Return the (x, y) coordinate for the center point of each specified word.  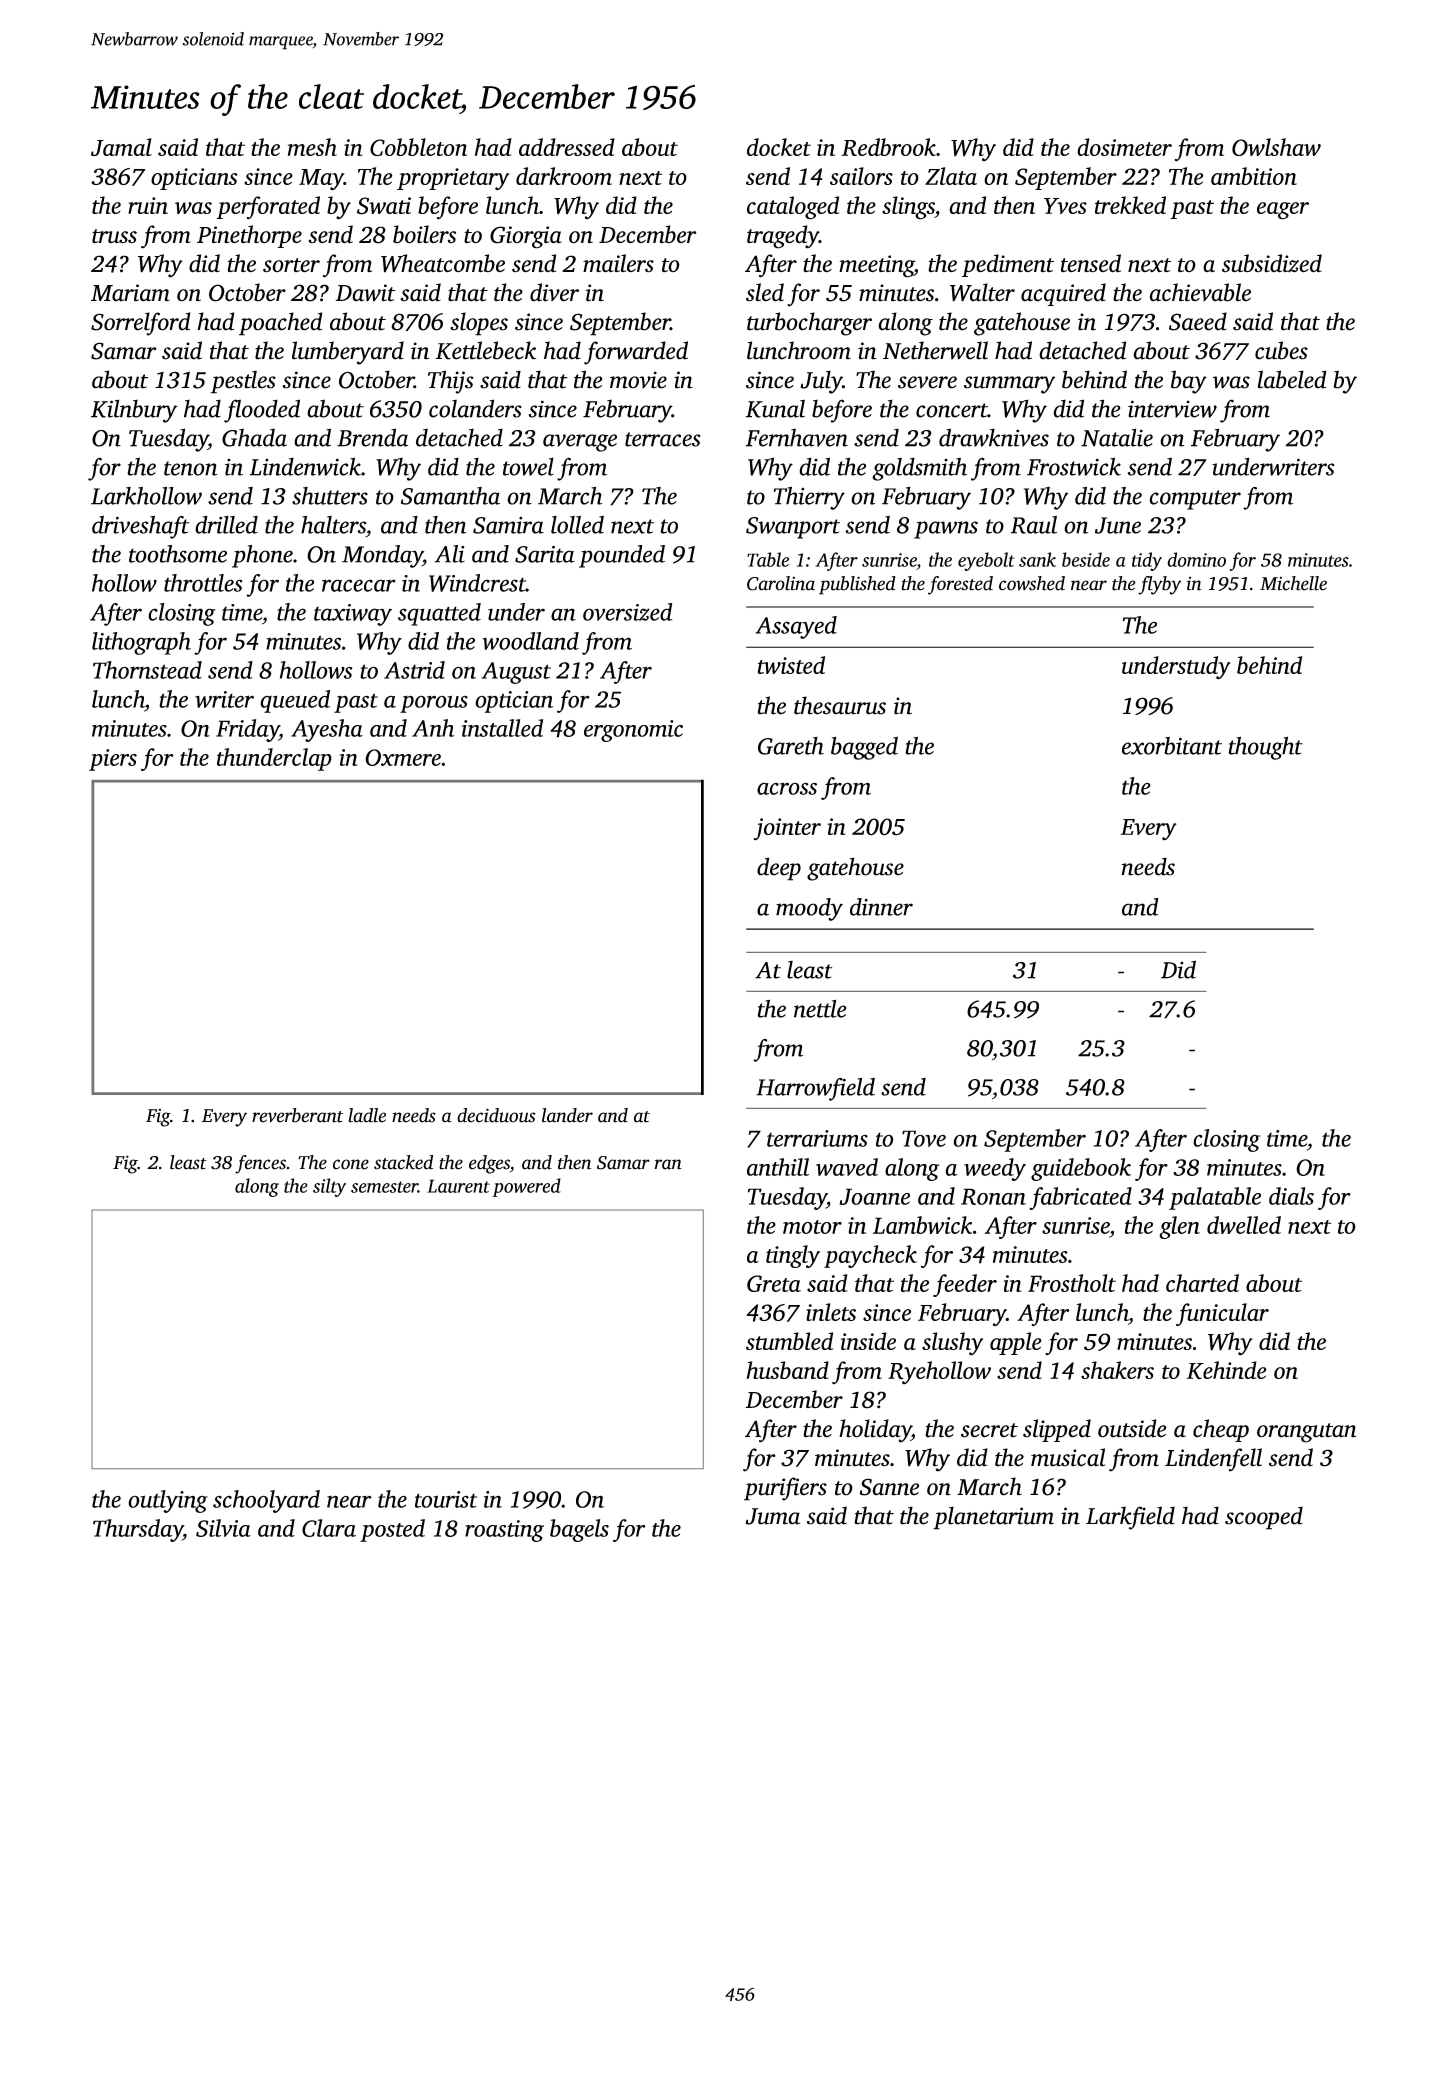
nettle (820, 1009)
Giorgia (526, 237)
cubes (1281, 350)
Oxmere (403, 757)
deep (779, 869)
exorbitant (1172, 746)
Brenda (372, 437)
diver (554, 292)
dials (1291, 1196)
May (321, 180)
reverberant (297, 1115)
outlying (168, 1501)
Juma (773, 1516)
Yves (1065, 206)
